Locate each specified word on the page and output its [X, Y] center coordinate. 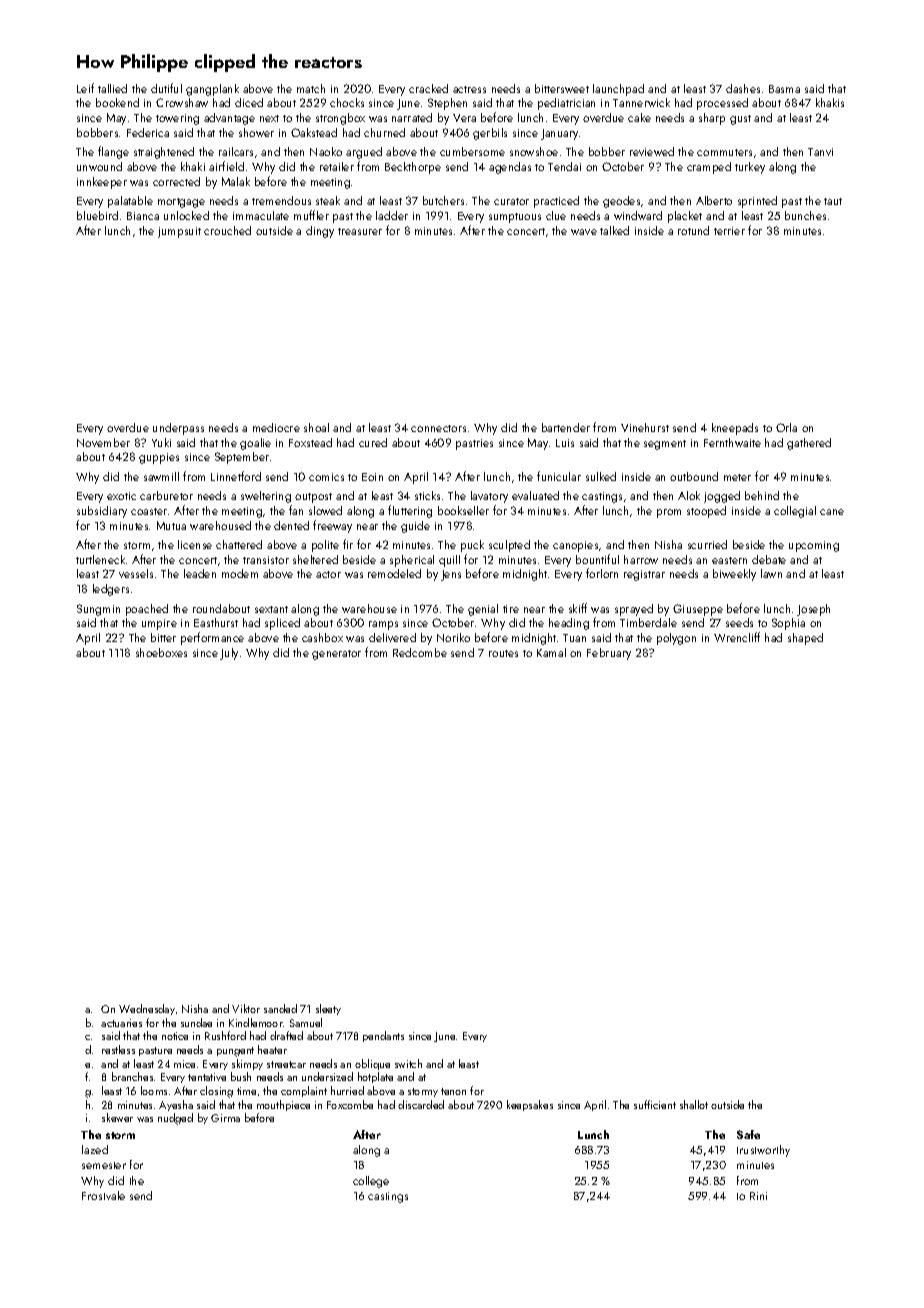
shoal [316, 427]
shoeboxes [161, 652]
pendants [383, 1036]
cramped [709, 168]
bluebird [97, 215]
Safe [748, 1134]
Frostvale [103, 1195]
